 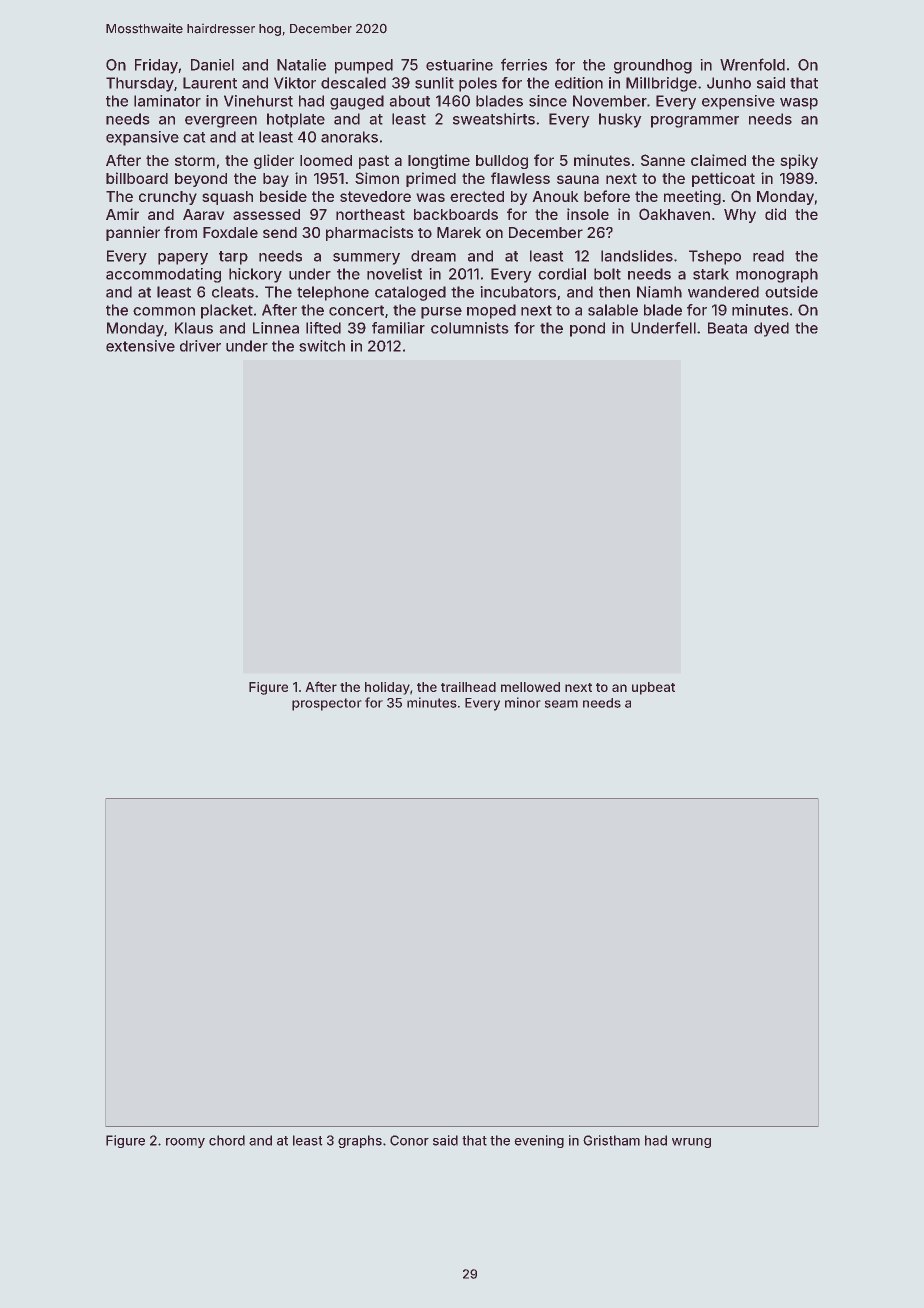 What do you see at coordinates (183, 259) in the image?
I see `papery` at bounding box center [183, 259].
